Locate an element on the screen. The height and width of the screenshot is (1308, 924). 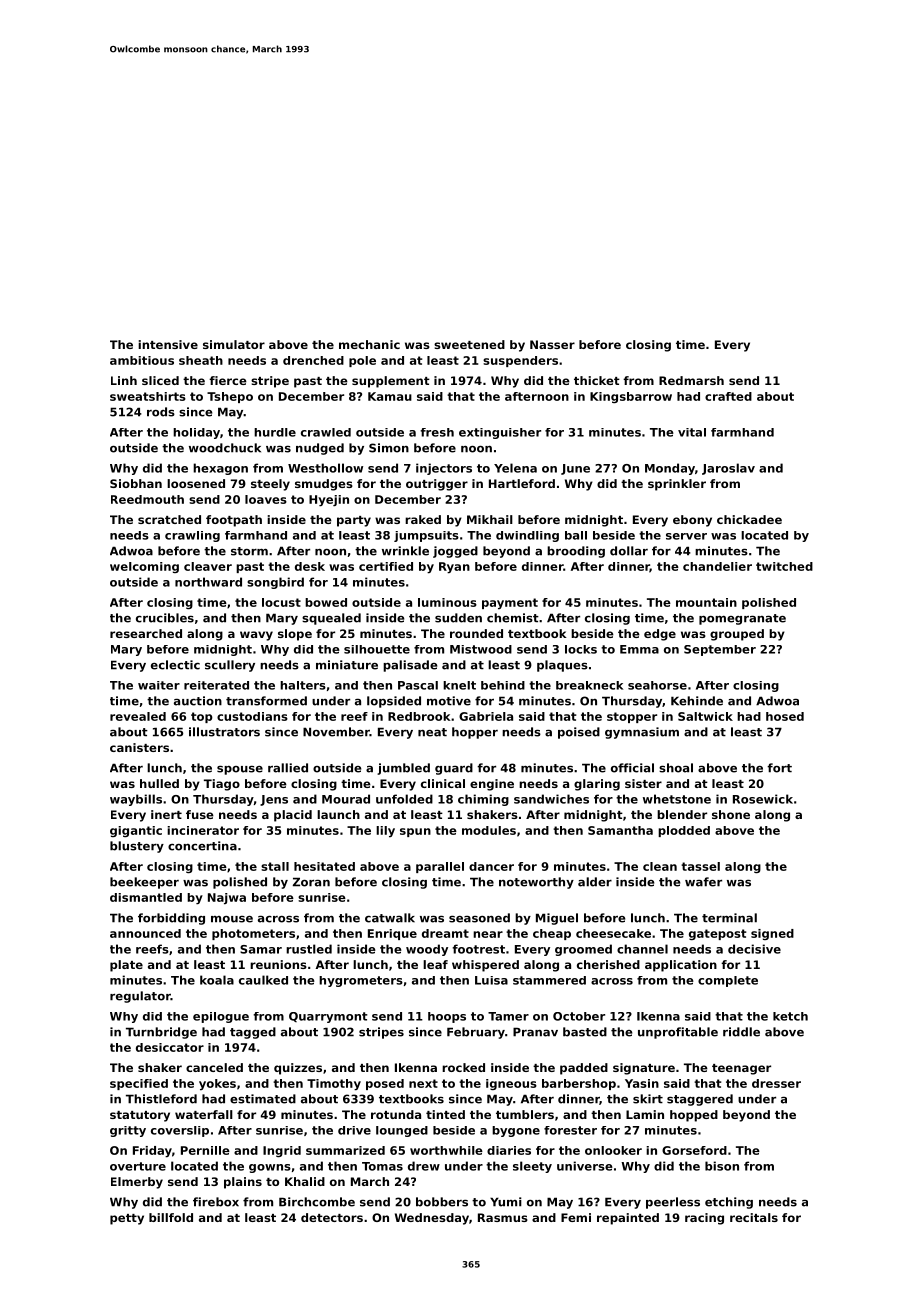
Jaroslav is located at coordinates (728, 469).
